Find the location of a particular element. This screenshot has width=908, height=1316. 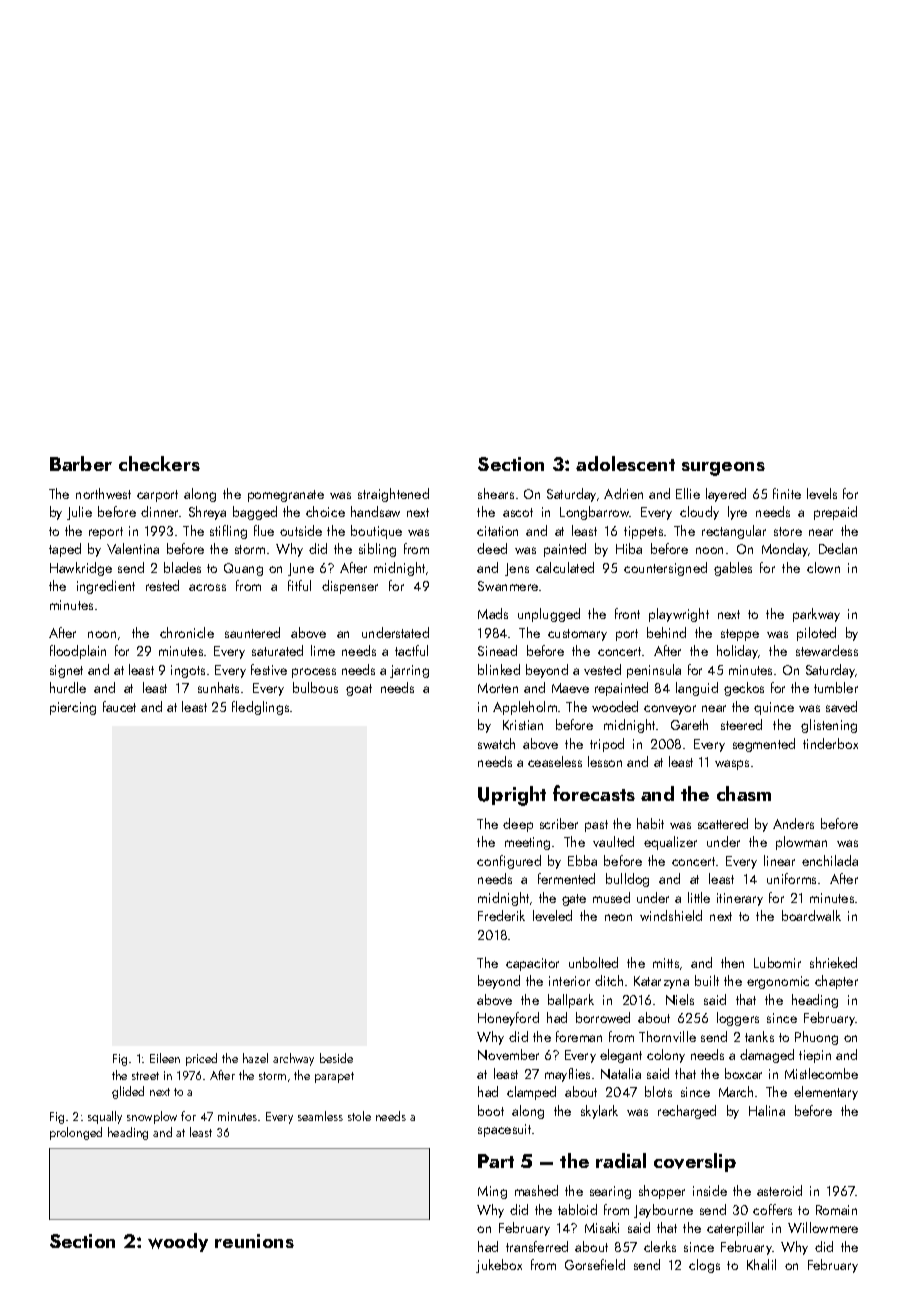

priced is located at coordinates (201, 1059).
